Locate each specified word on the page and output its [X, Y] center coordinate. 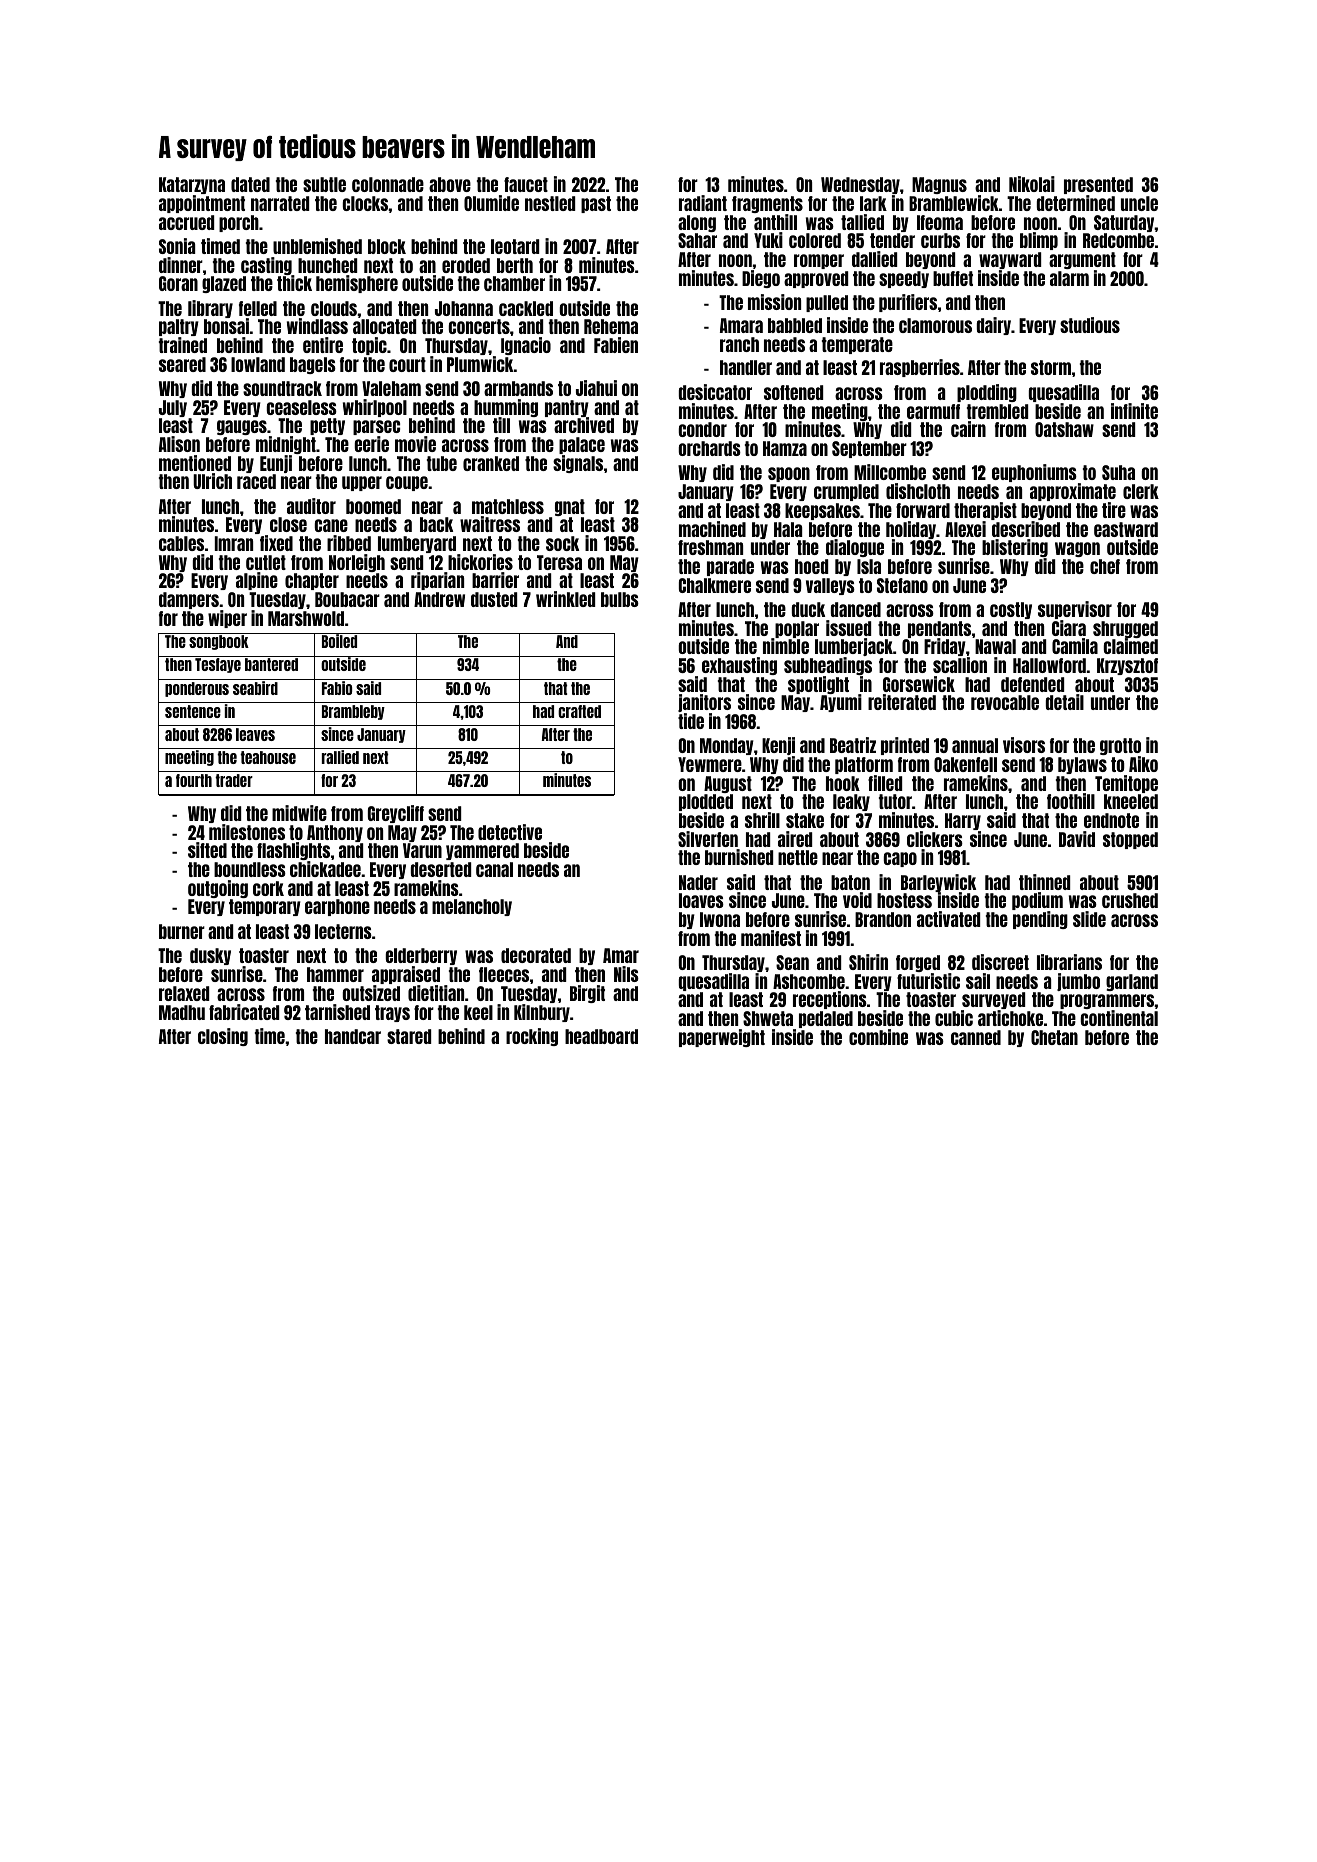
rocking [532, 1037]
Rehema [611, 326]
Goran [178, 283]
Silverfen [708, 839]
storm [1051, 367]
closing [223, 1037]
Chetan [1054, 1037]
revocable [1005, 702]
